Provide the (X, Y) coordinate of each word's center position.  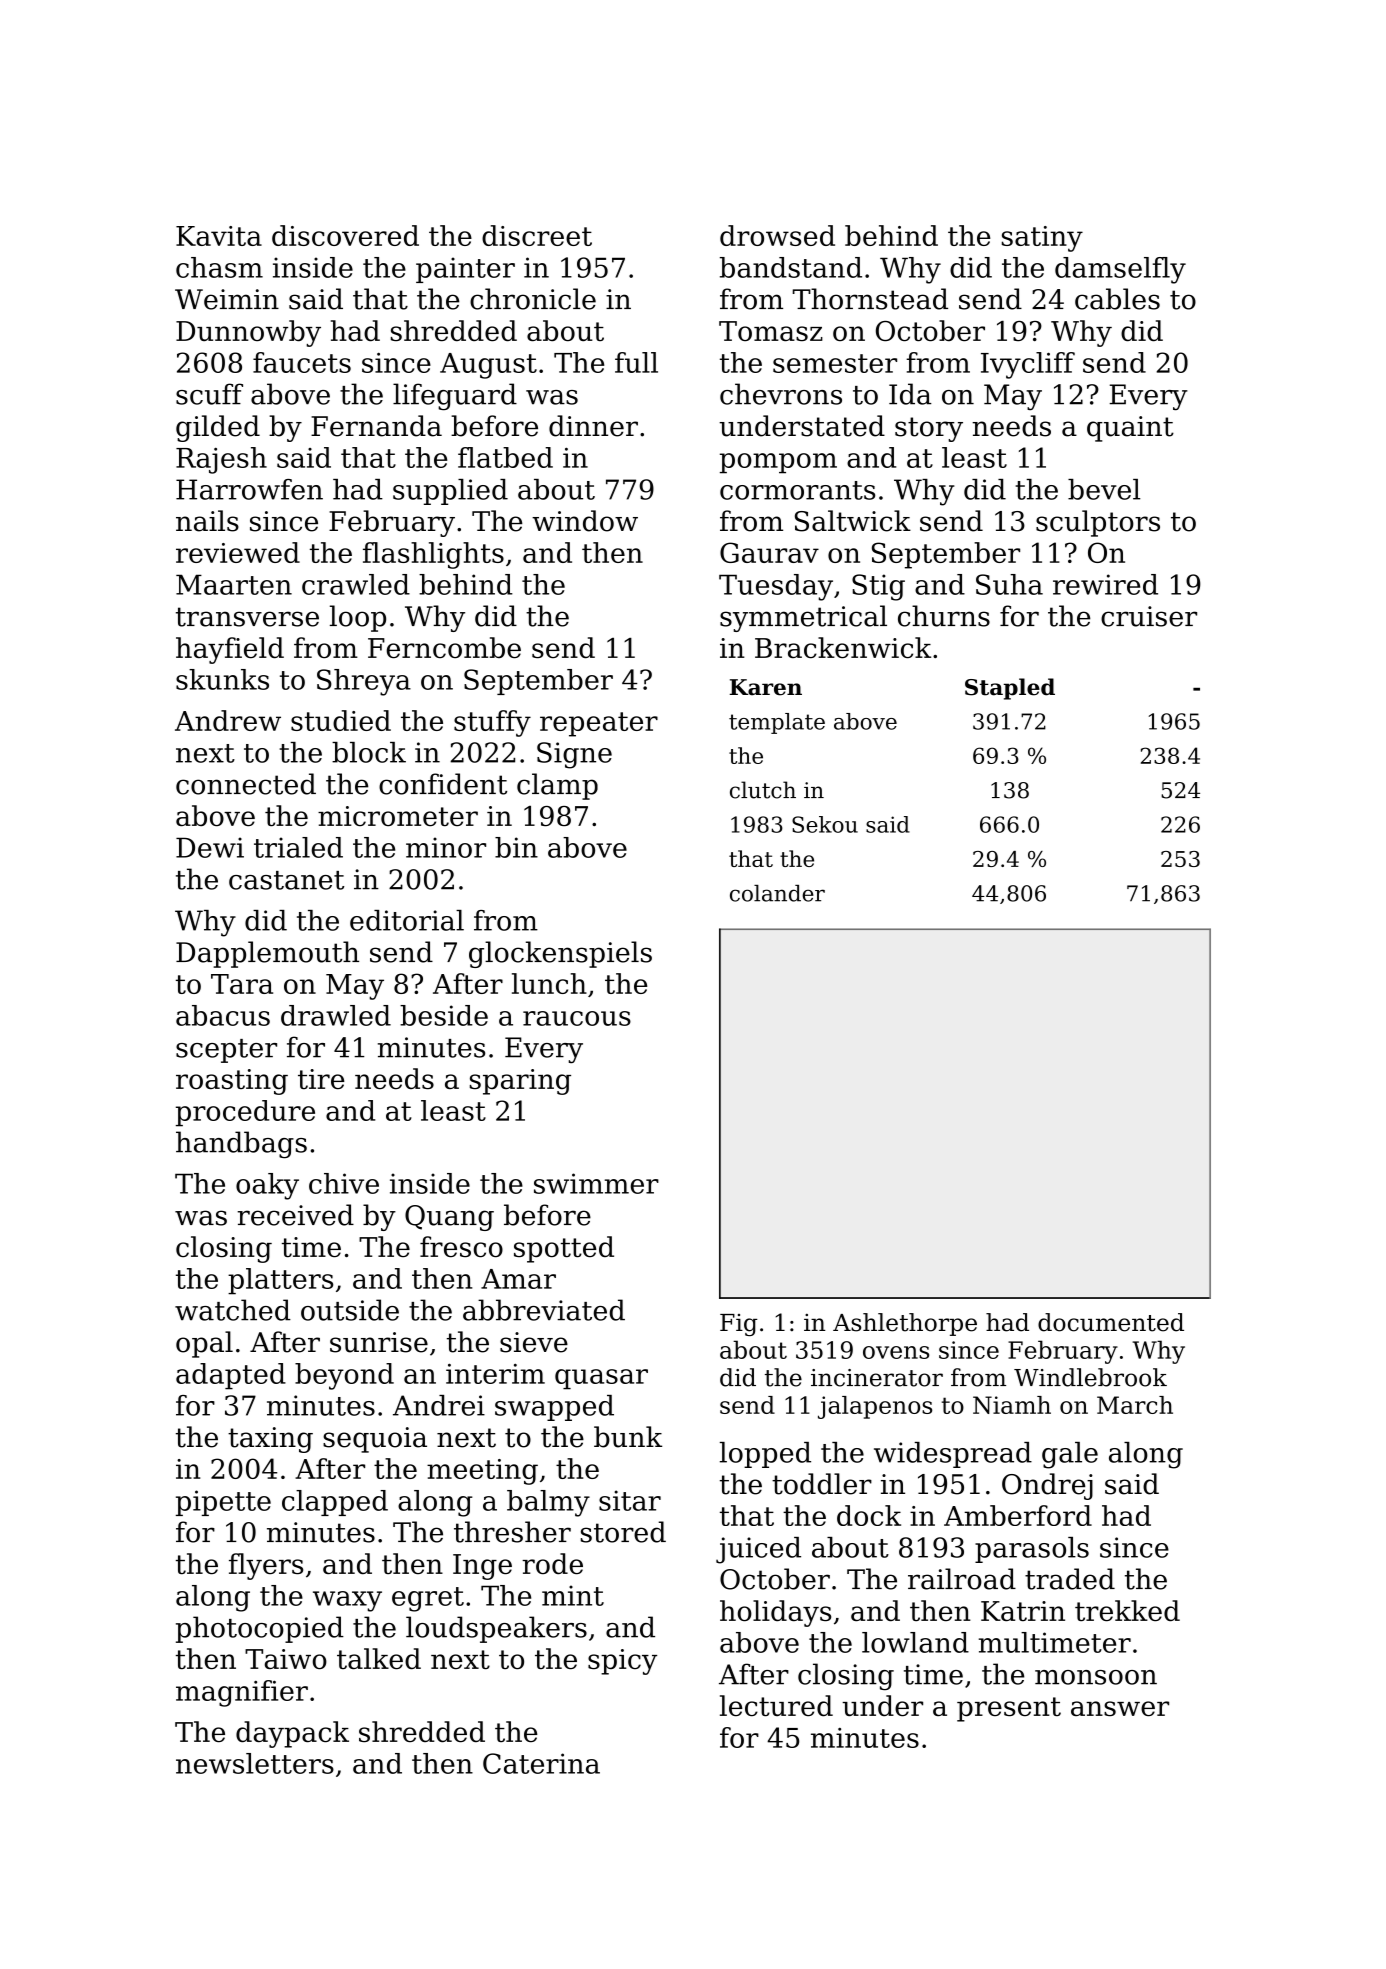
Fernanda (376, 426)
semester (835, 363)
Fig (739, 1325)
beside (444, 1015)
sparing (520, 1082)
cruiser (1149, 616)
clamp (557, 786)
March (1135, 1405)
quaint (1130, 429)
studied (341, 720)
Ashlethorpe (905, 1324)
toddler (822, 1484)
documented (1111, 1322)
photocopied (260, 1629)
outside (350, 1310)
